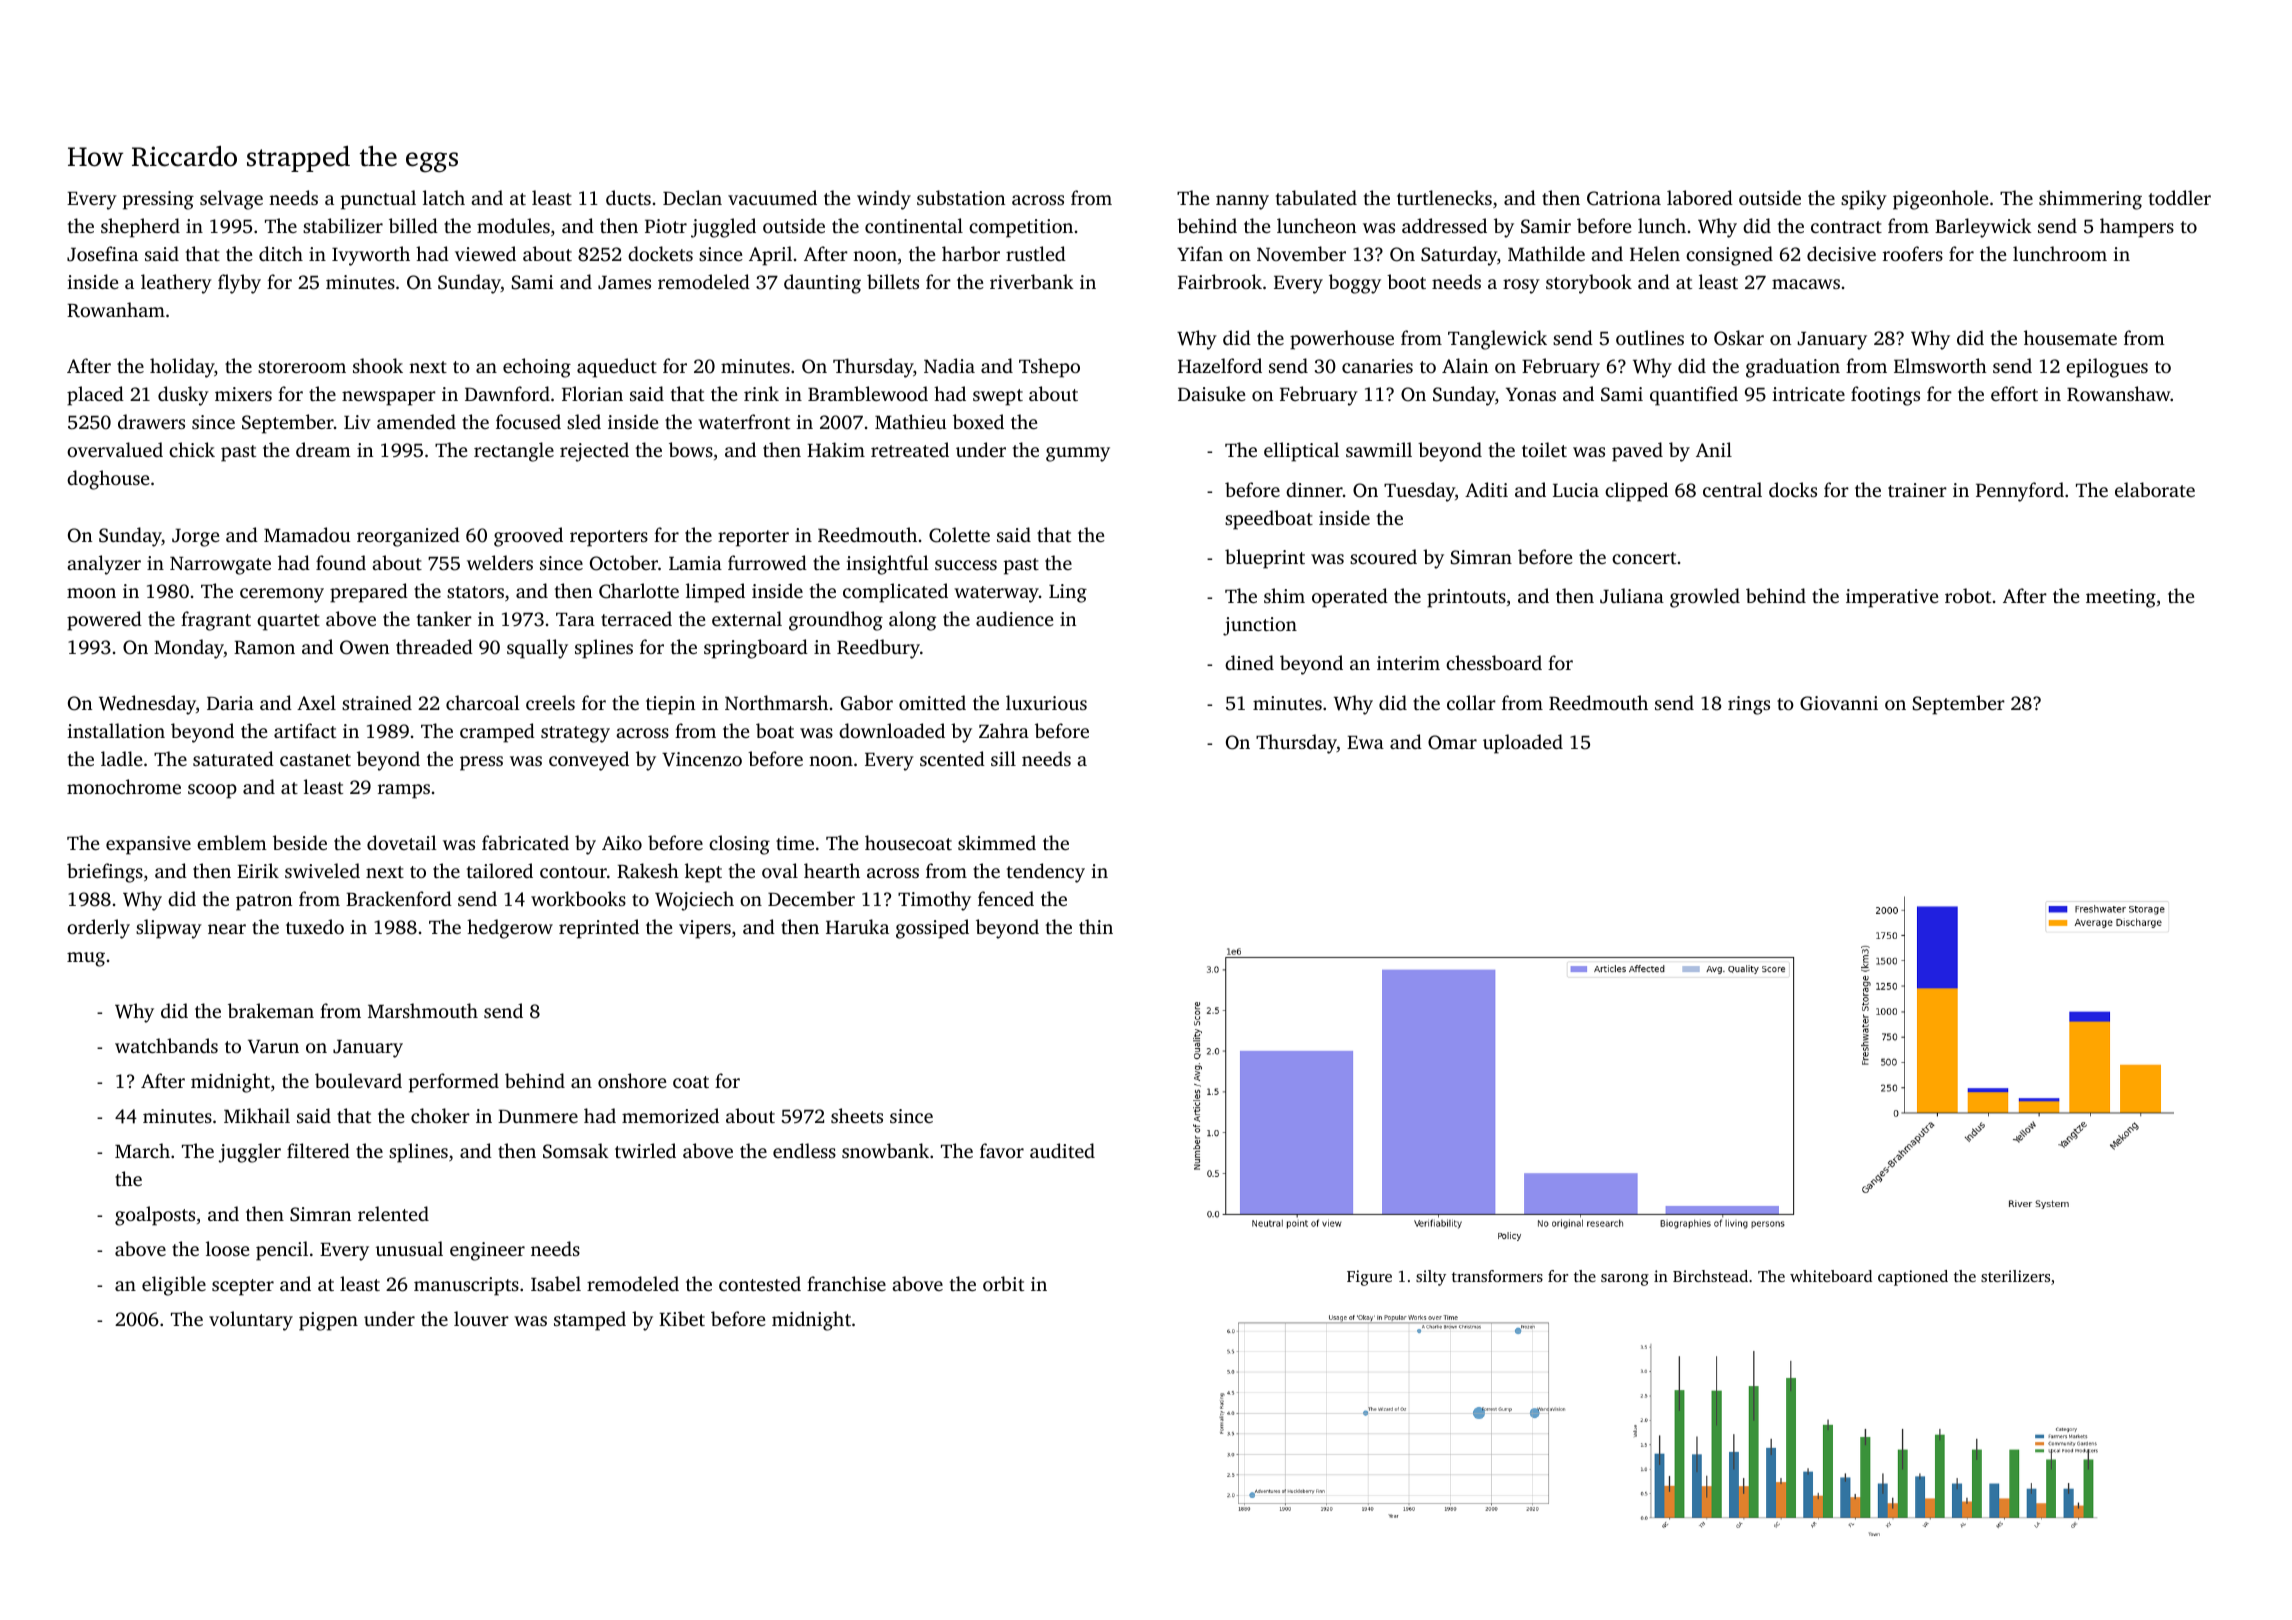 The image size is (2292, 1620). What do you see at coordinates (1700, 197) in the page?
I see `labored` at bounding box center [1700, 197].
